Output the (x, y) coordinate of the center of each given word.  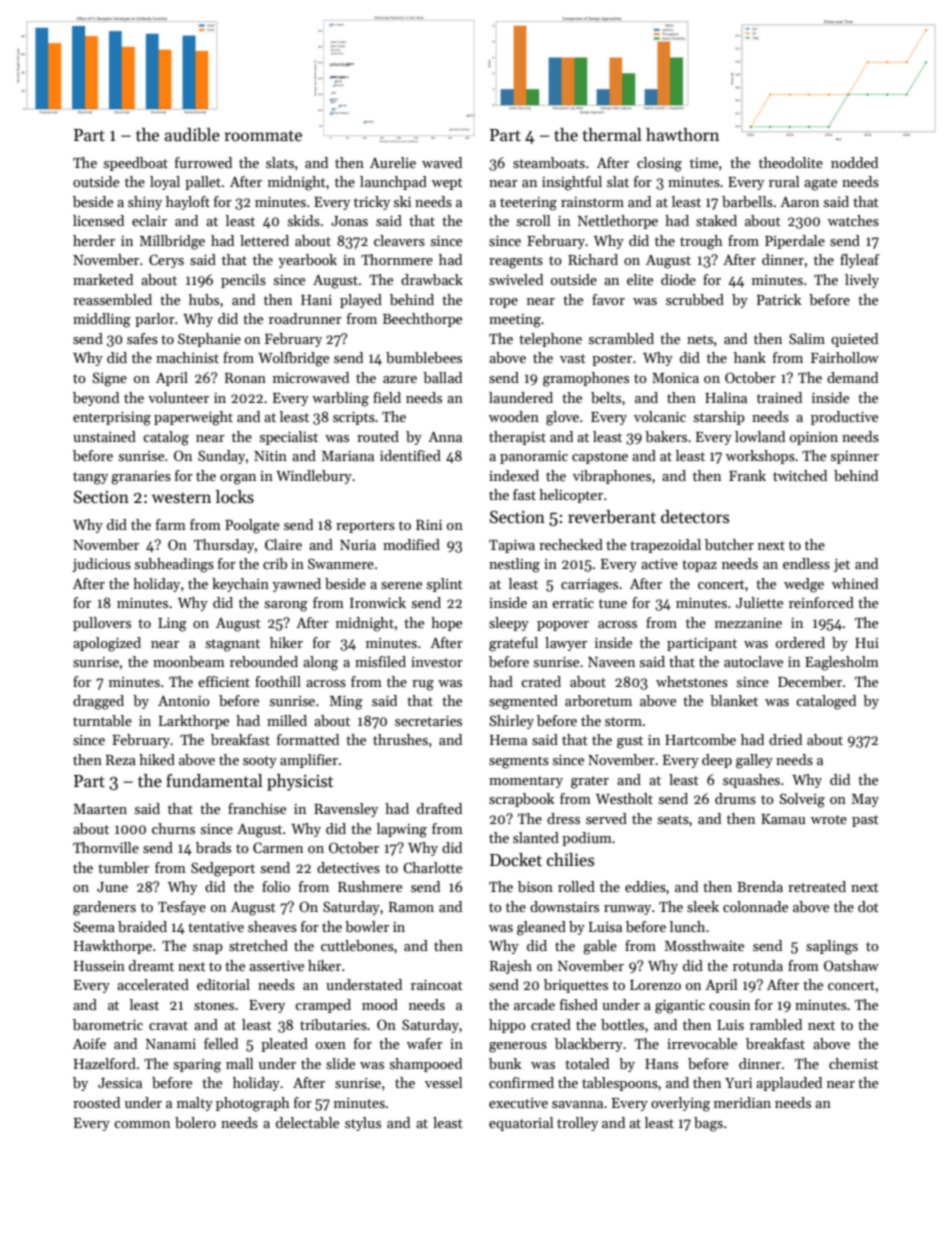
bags (708, 1124)
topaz (699, 566)
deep (717, 761)
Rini (429, 525)
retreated (817, 886)
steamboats (549, 162)
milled (287, 720)
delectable (307, 1122)
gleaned (541, 928)
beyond (96, 399)
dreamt (151, 965)
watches (853, 220)
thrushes (400, 739)
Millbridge (172, 242)
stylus (363, 1124)
